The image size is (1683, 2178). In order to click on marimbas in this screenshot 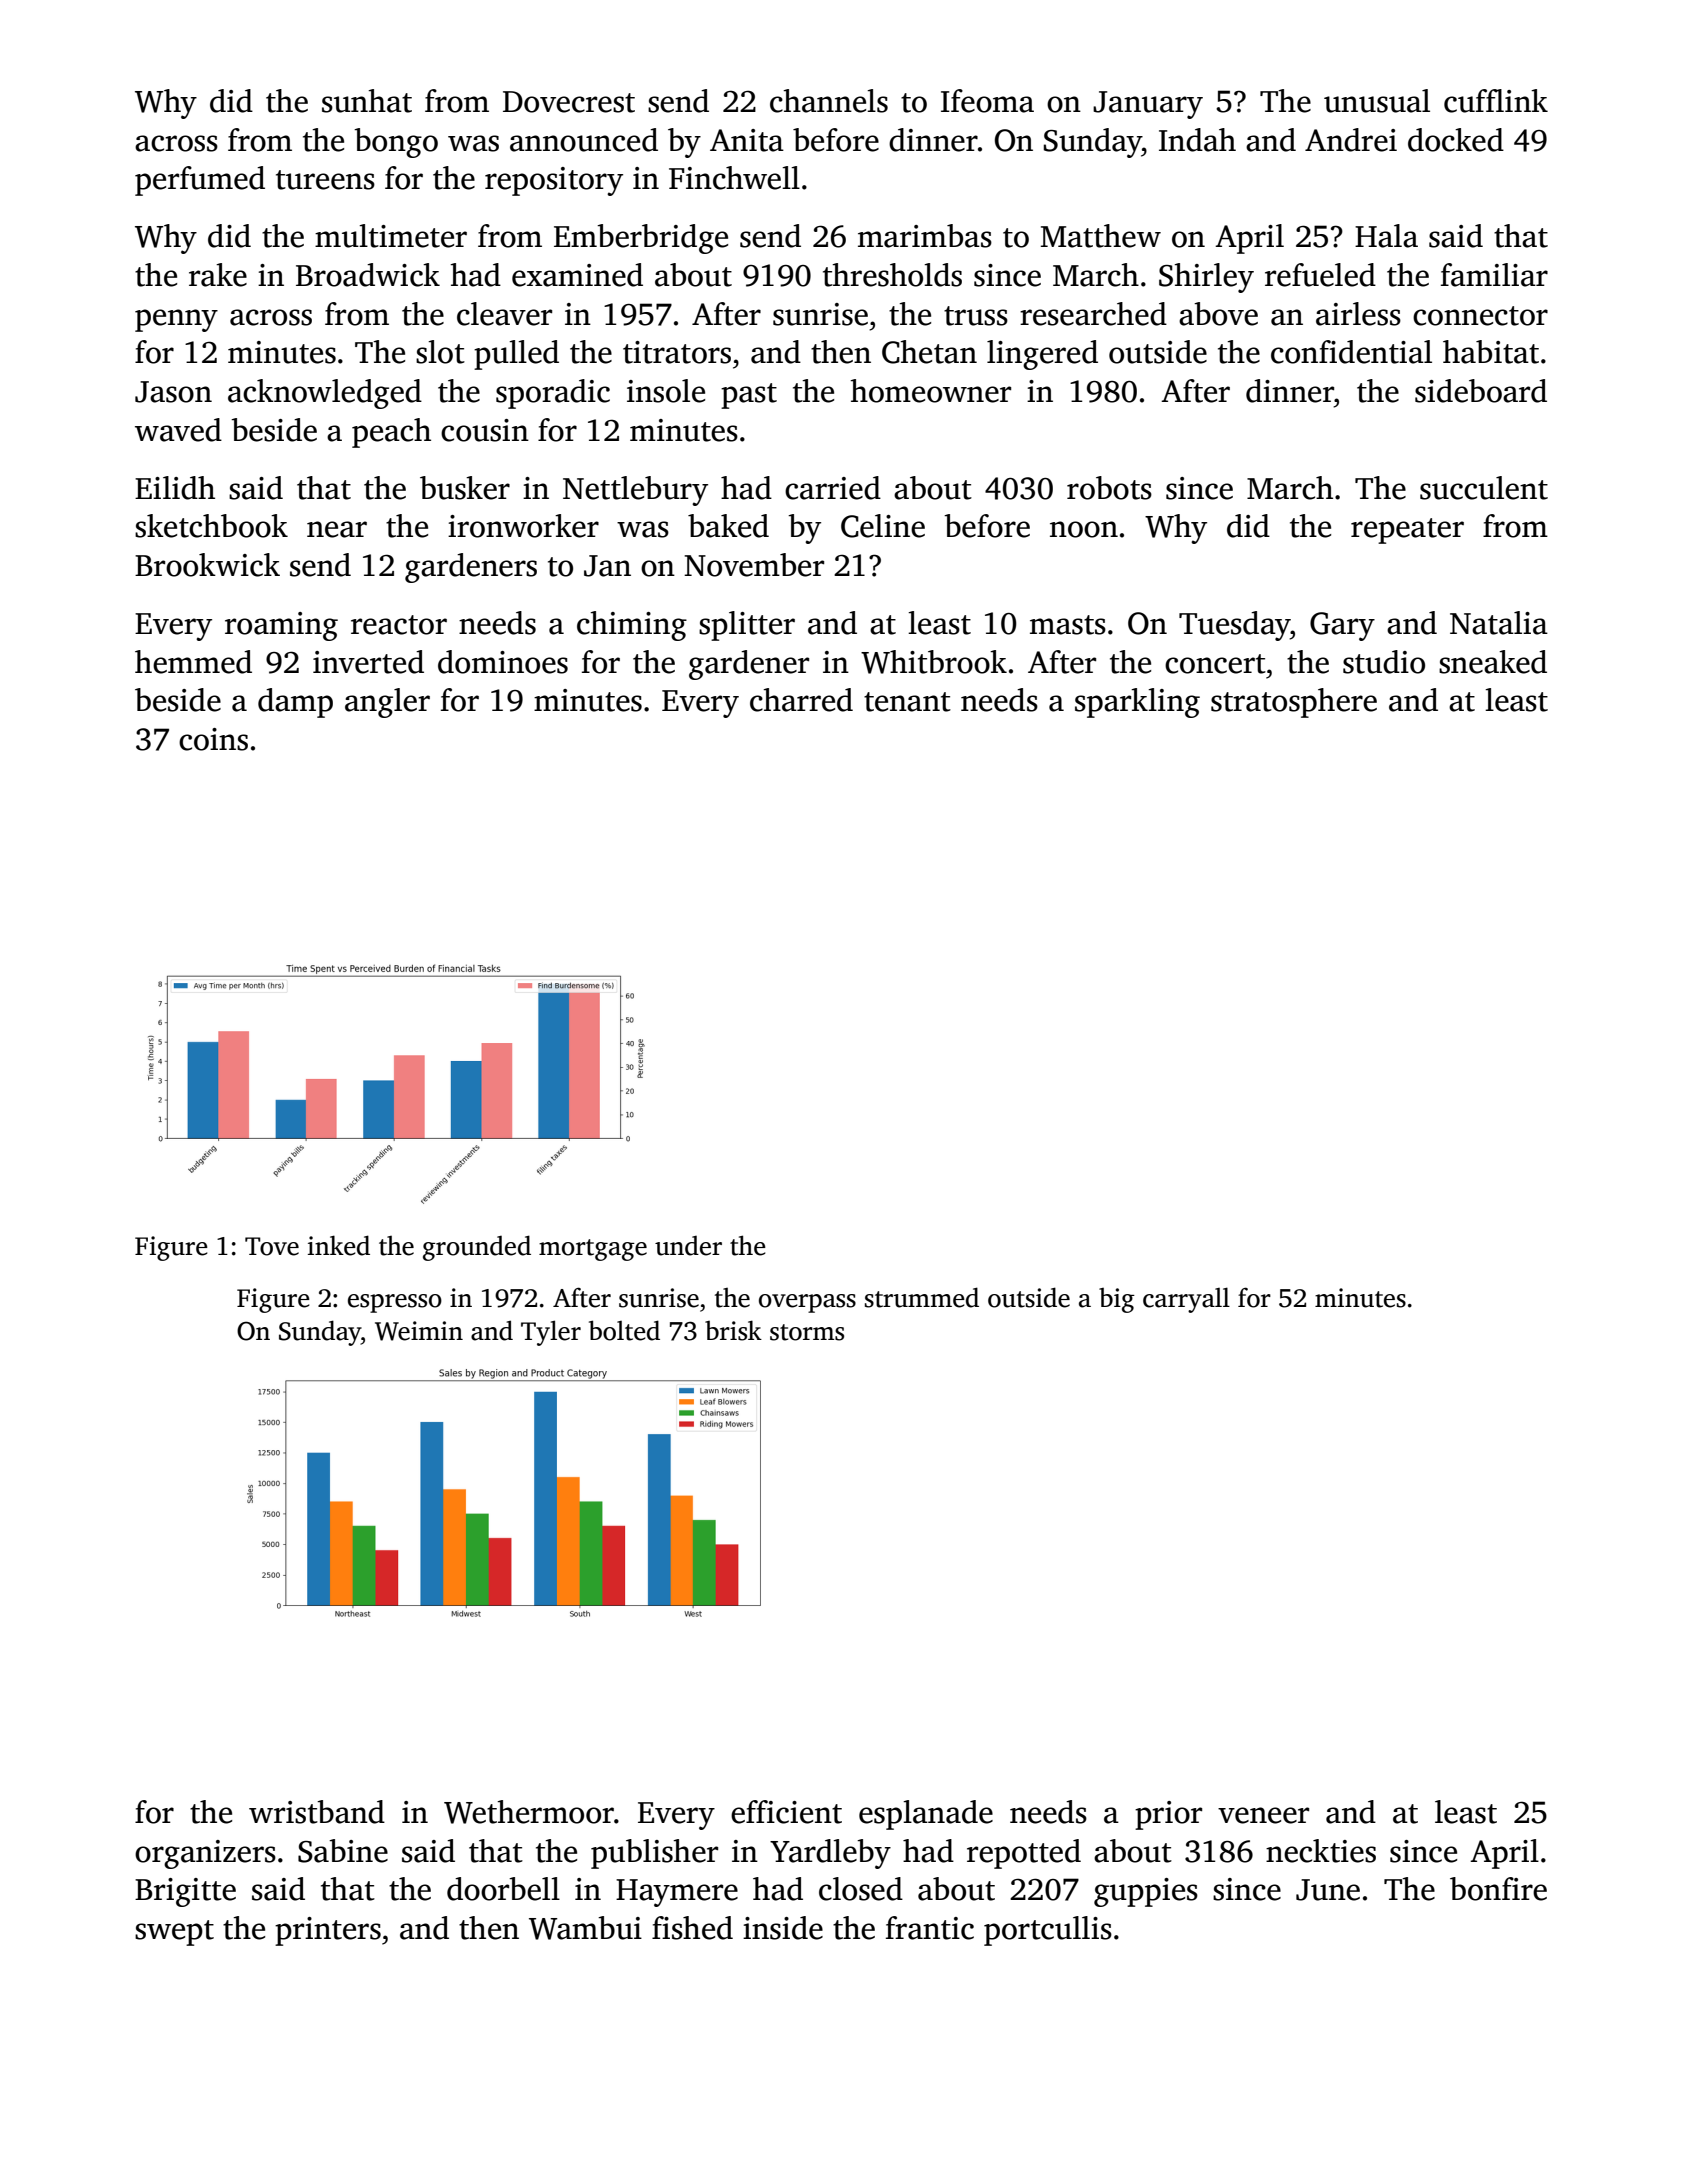, I will do `click(925, 236)`.
